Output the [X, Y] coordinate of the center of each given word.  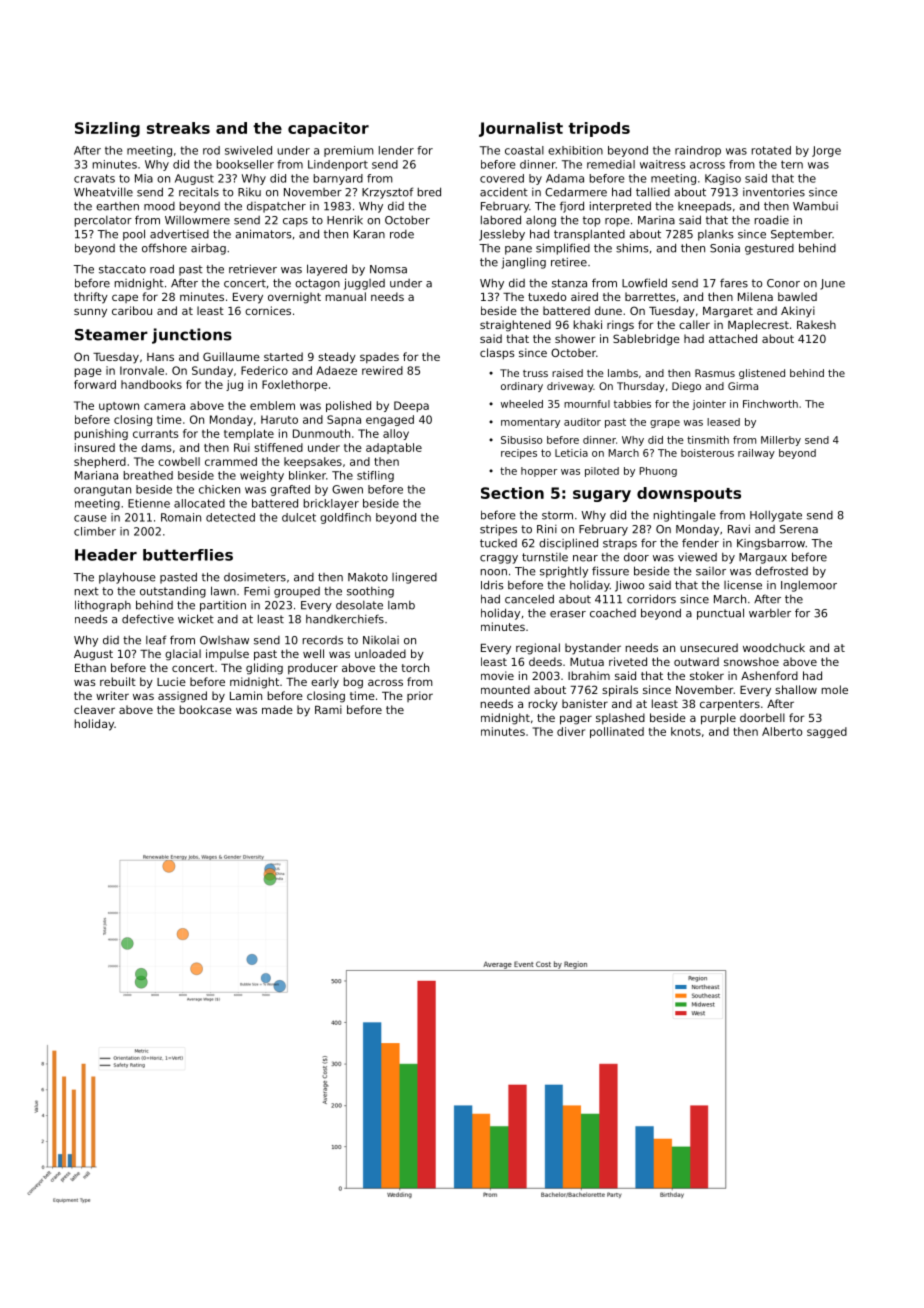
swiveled [248, 150]
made [277, 709]
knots [686, 731]
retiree [569, 262]
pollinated [617, 732]
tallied [653, 192]
